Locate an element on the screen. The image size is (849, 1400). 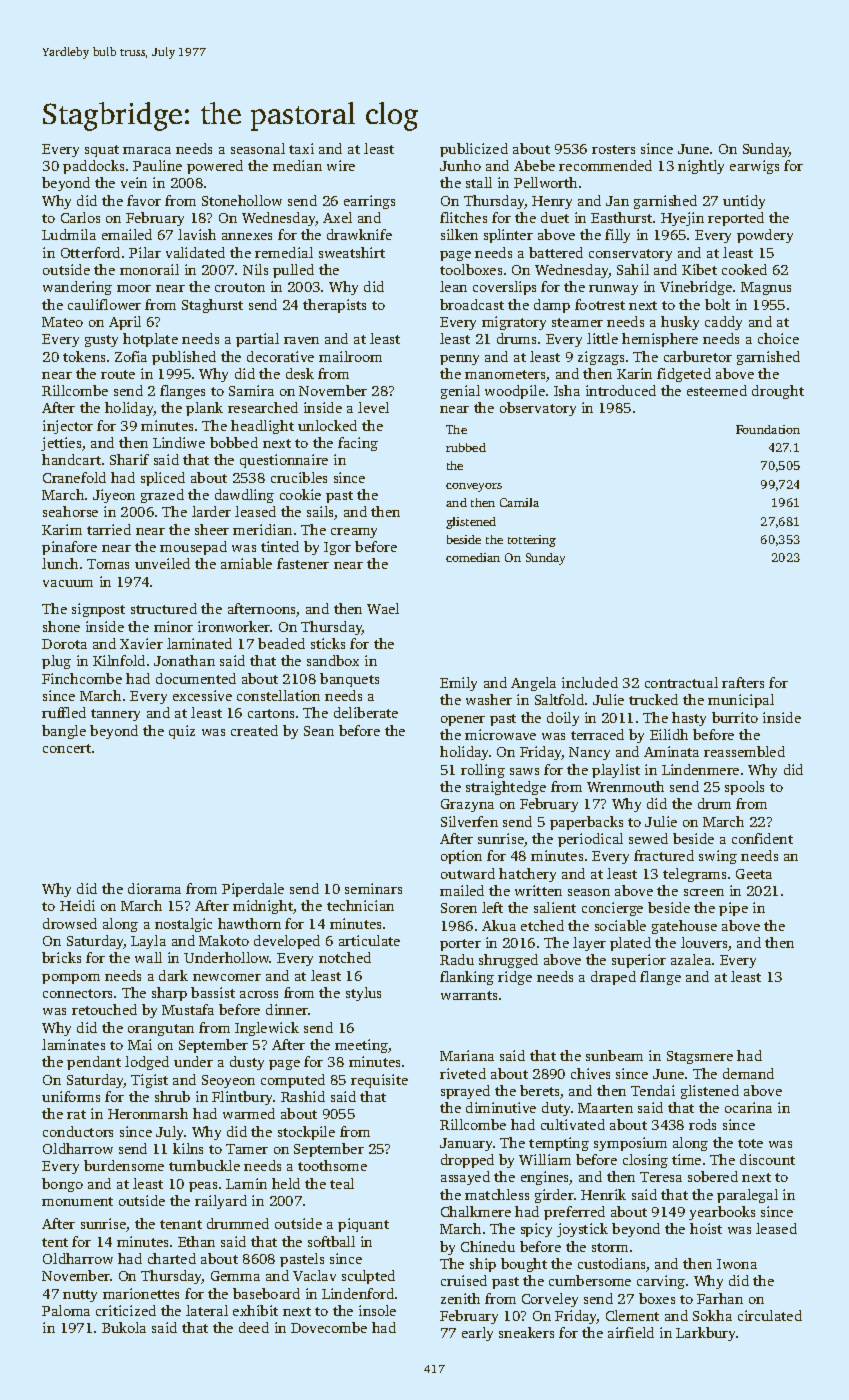
midnight is located at coordinates (263, 907).
